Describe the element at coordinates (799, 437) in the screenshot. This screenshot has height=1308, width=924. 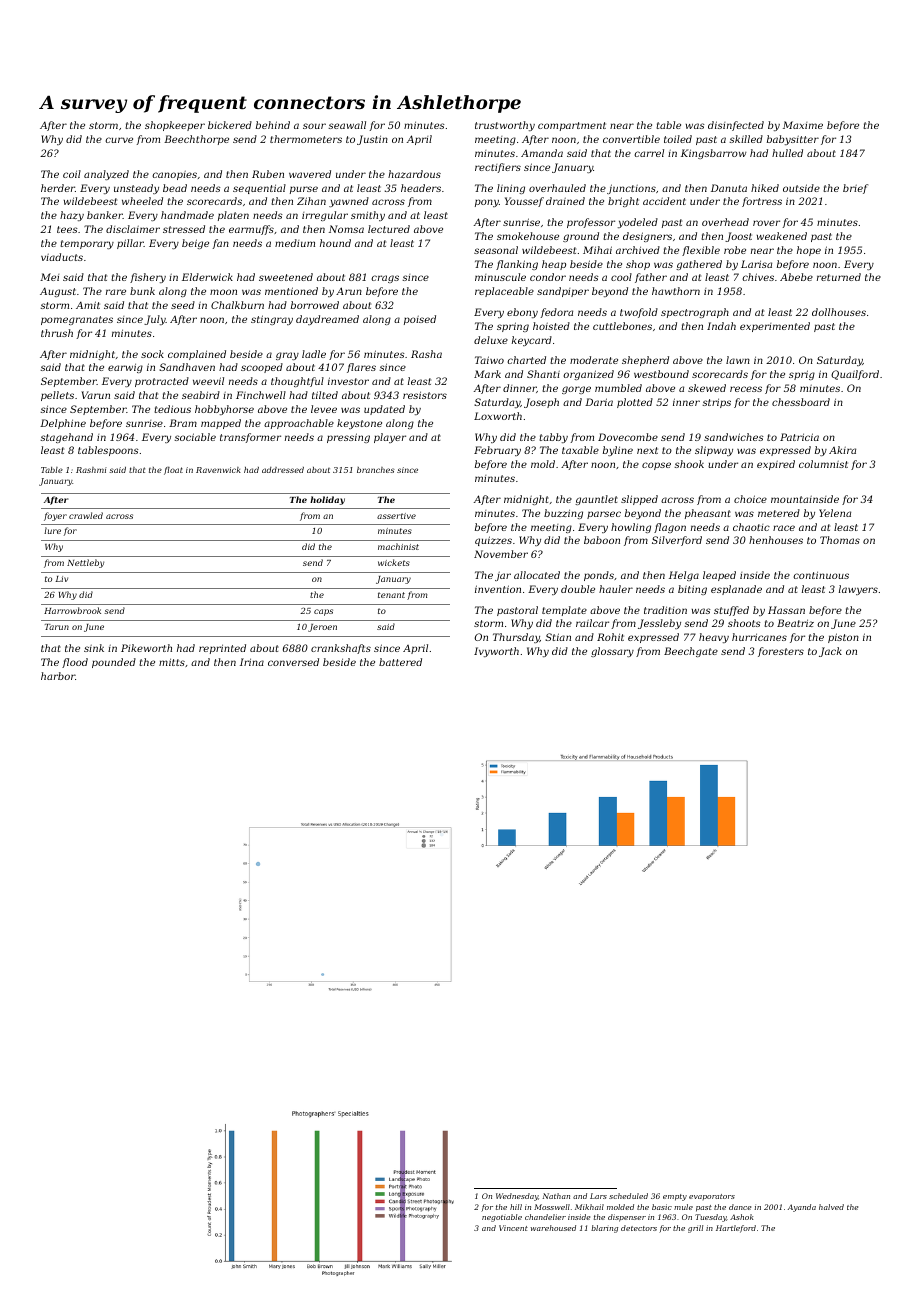
I see `Patricia` at that location.
